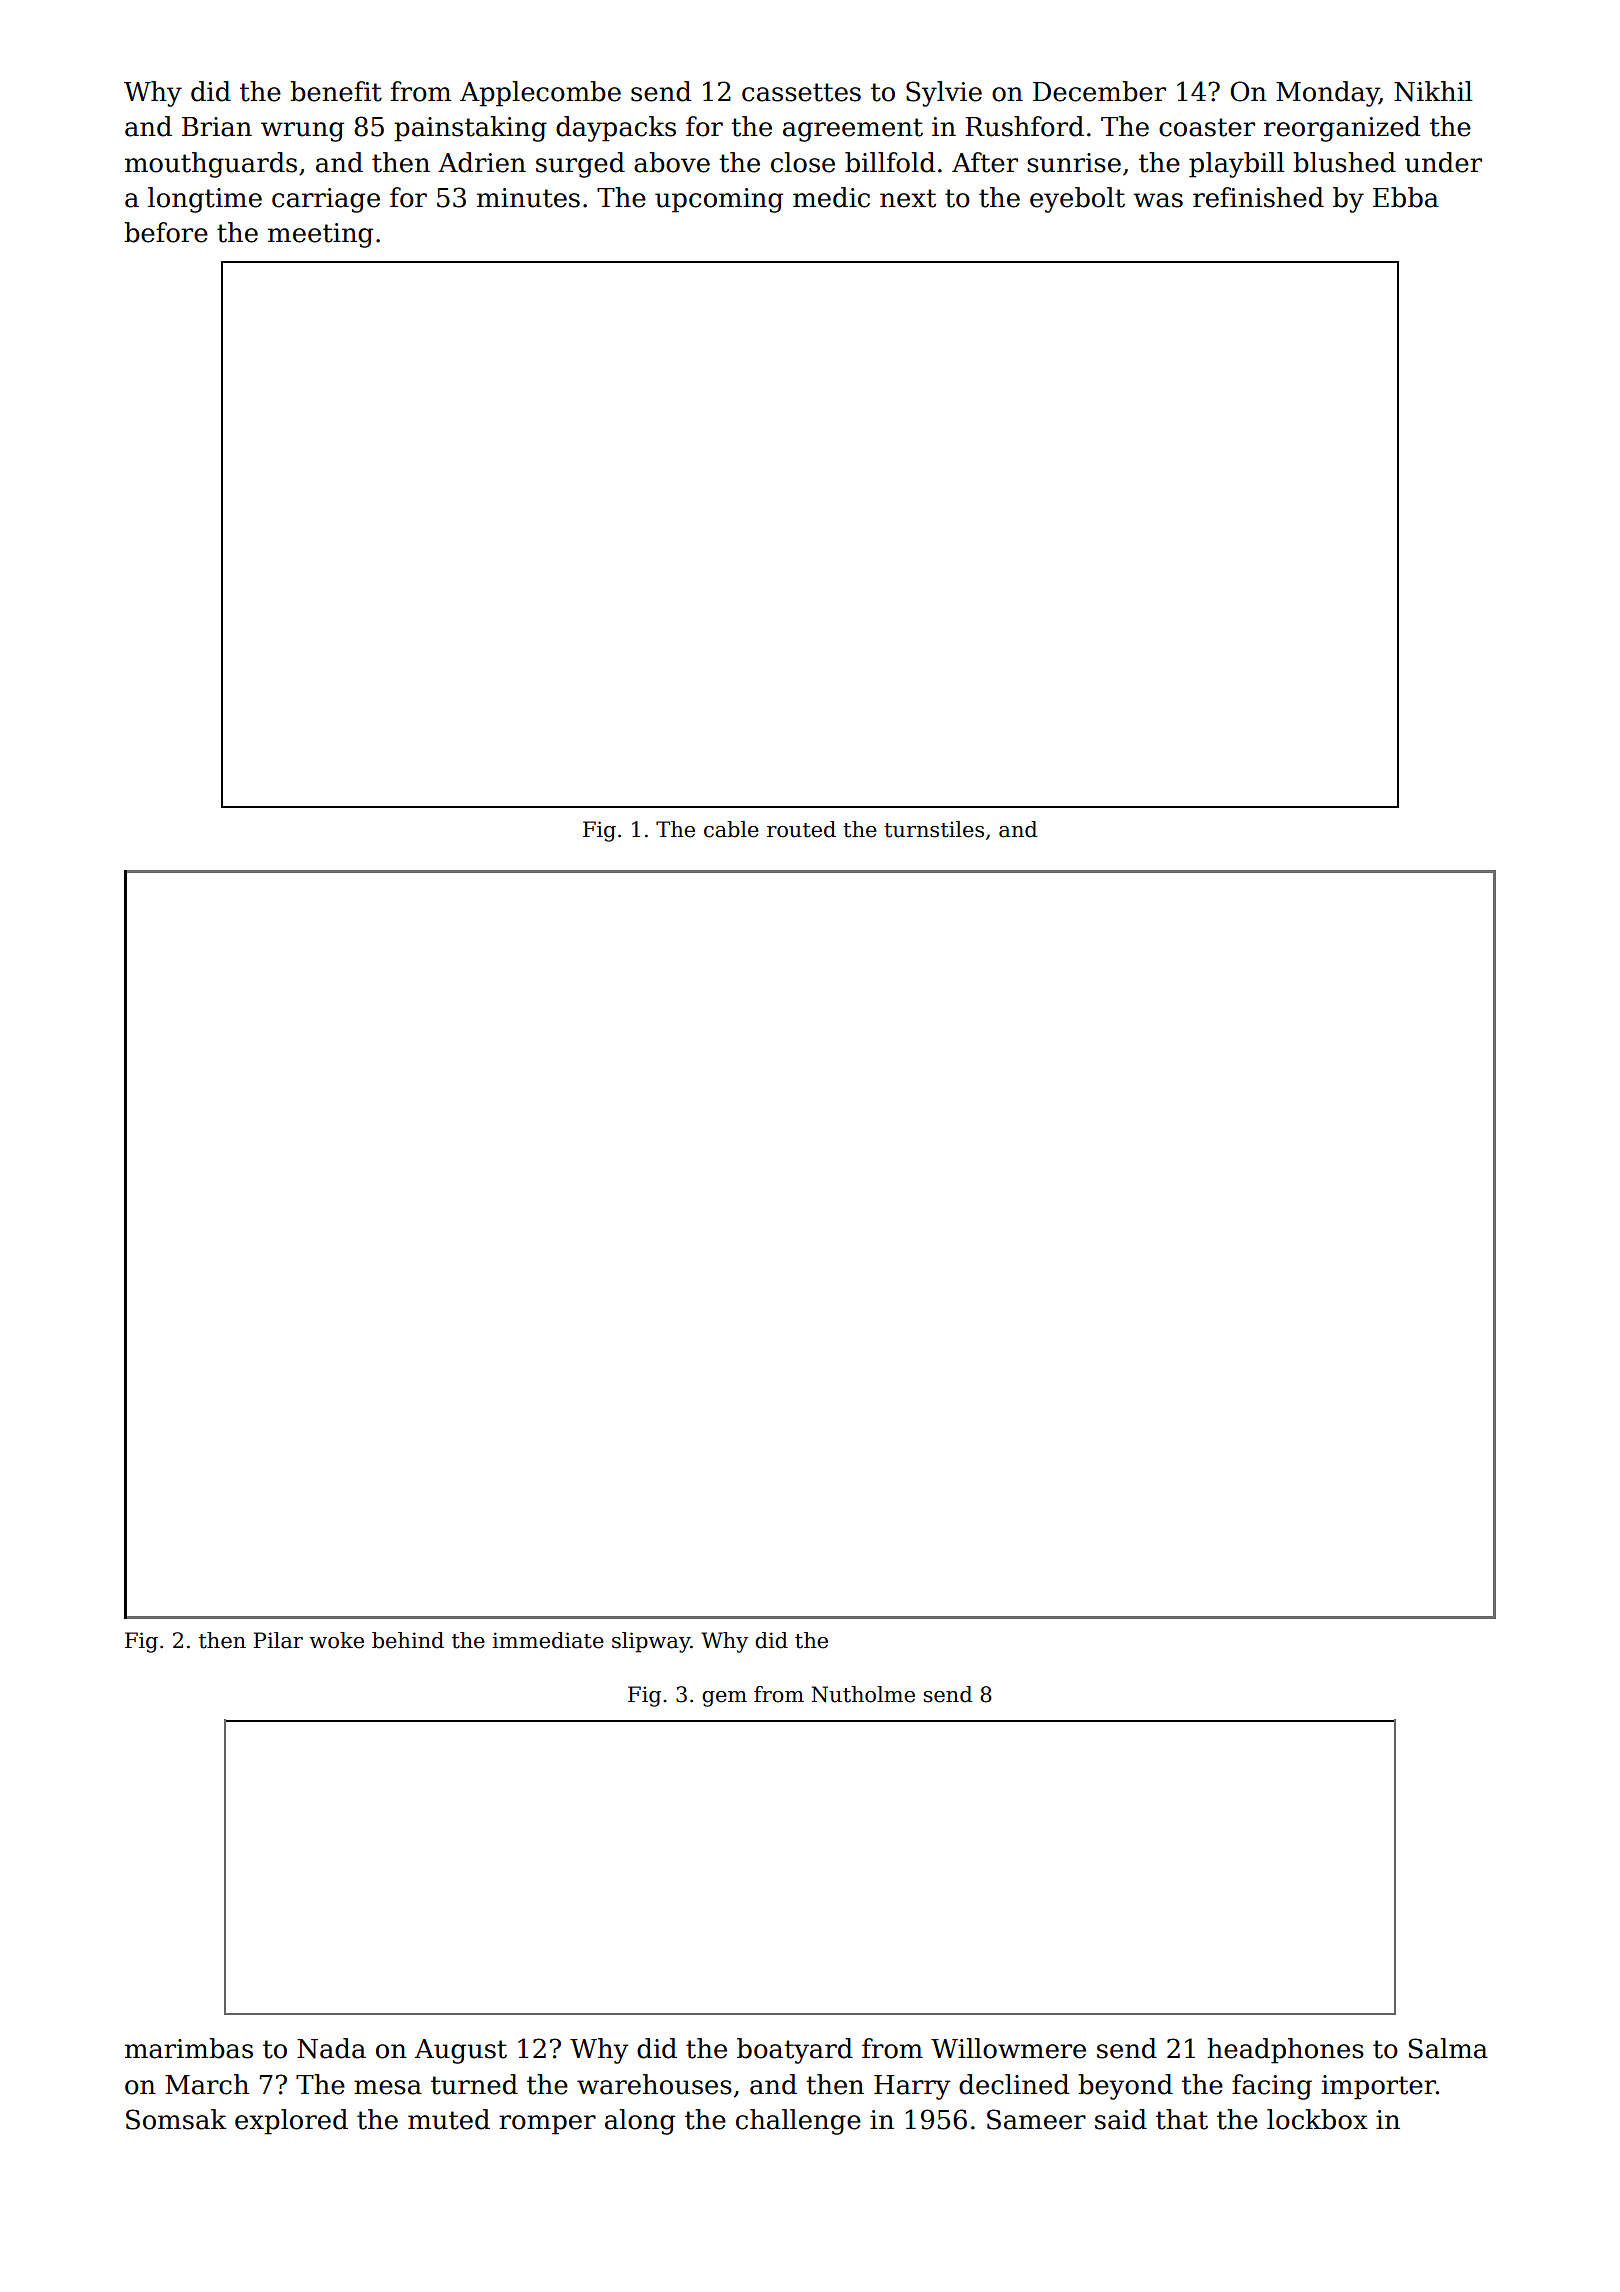  I want to click on gem, so click(724, 1699).
